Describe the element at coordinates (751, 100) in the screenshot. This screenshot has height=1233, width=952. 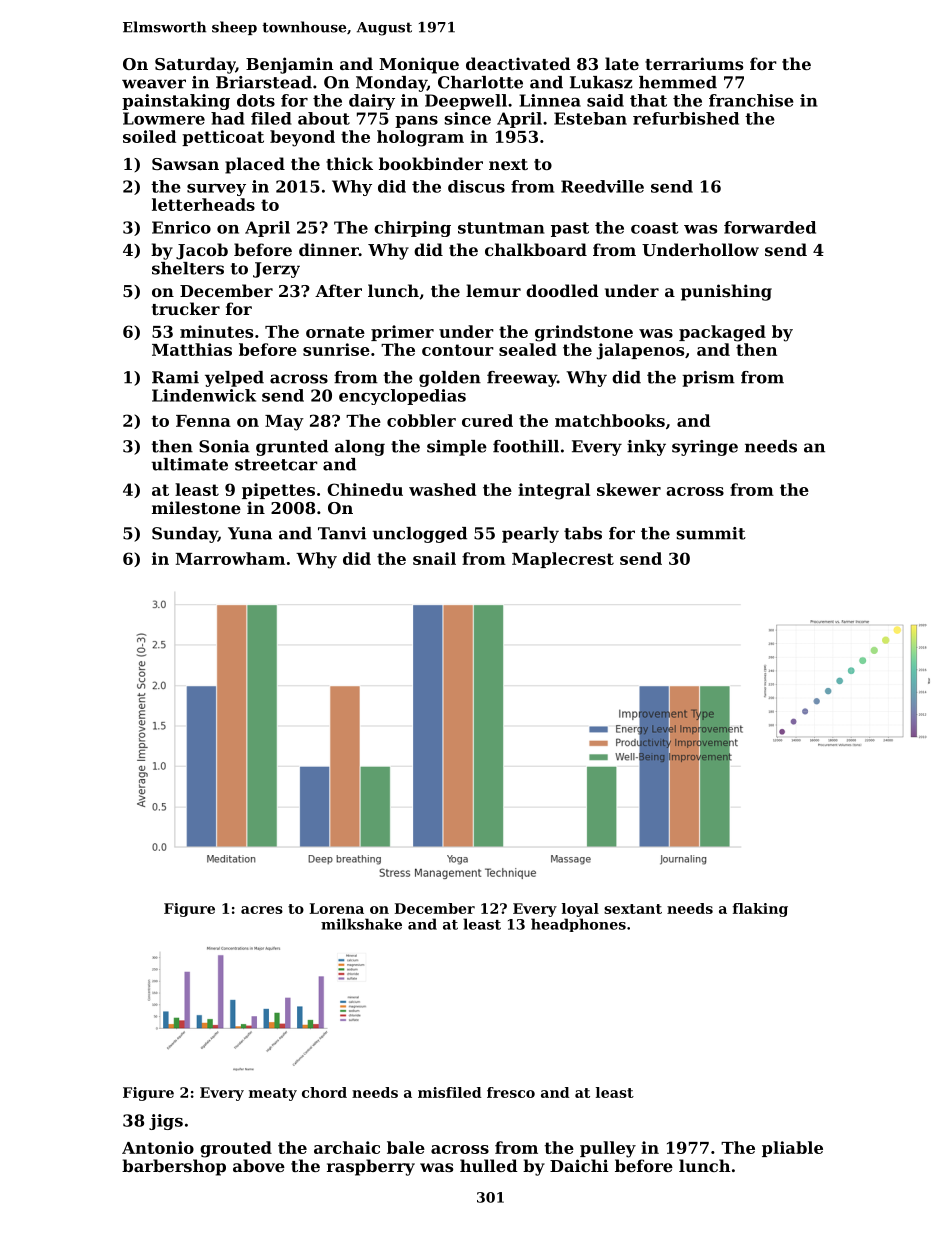
I see `franchise` at that location.
